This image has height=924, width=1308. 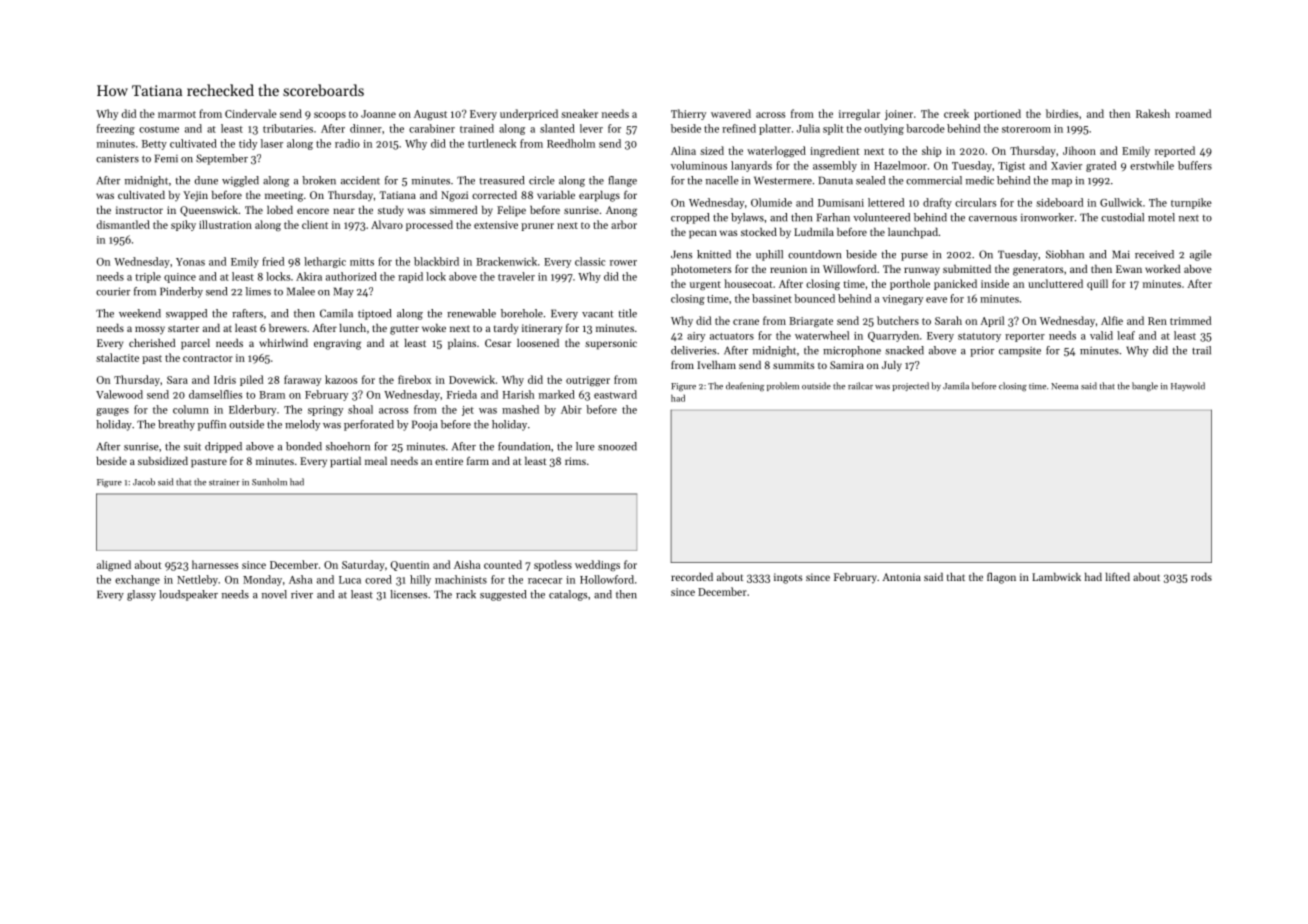 What do you see at coordinates (699, 165) in the image?
I see `voluminous` at bounding box center [699, 165].
